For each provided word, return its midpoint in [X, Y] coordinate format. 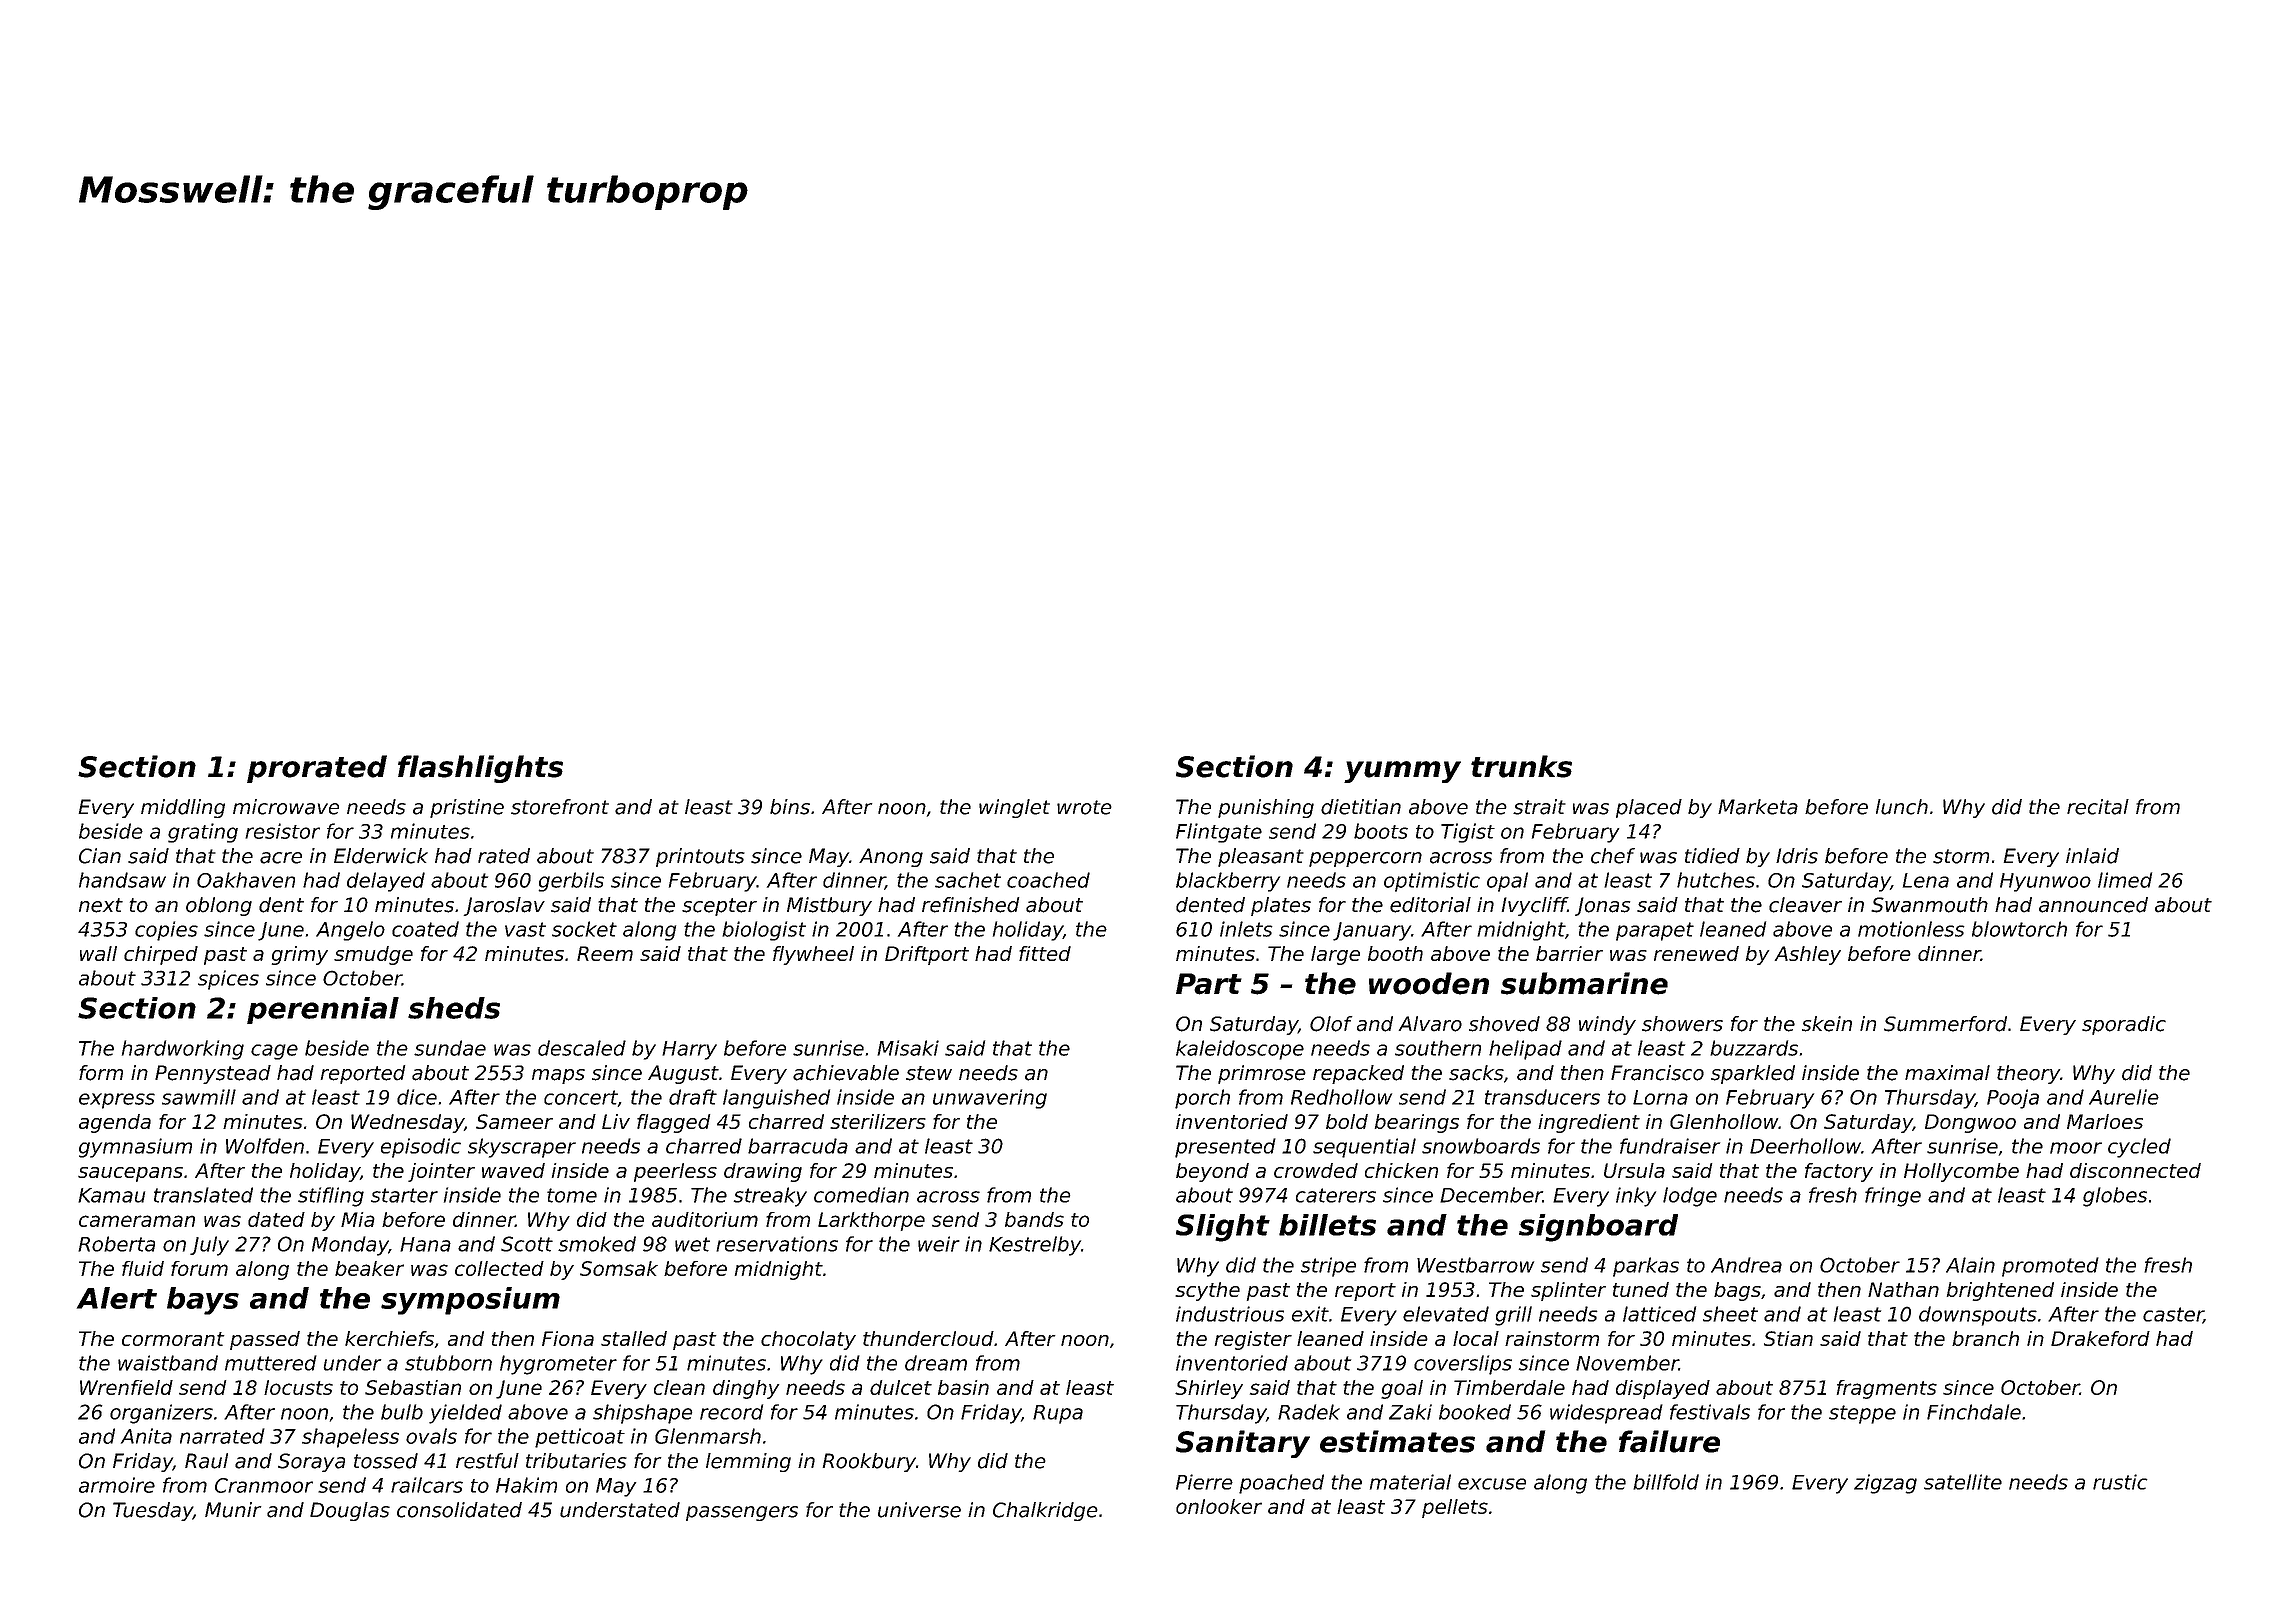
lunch [1902, 807]
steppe [1862, 1414]
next [101, 905]
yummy [1402, 772]
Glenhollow [1724, 1121]
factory [1839, 1172]
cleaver [1805, 905]
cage [274, 1052]
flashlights [480, 769]
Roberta [116, 1244]
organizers [161, 1414]
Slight [1223, 1228]
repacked [1358, 1074]
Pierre [1204, 1482]
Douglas [350, 1511]
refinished [970, 905]
